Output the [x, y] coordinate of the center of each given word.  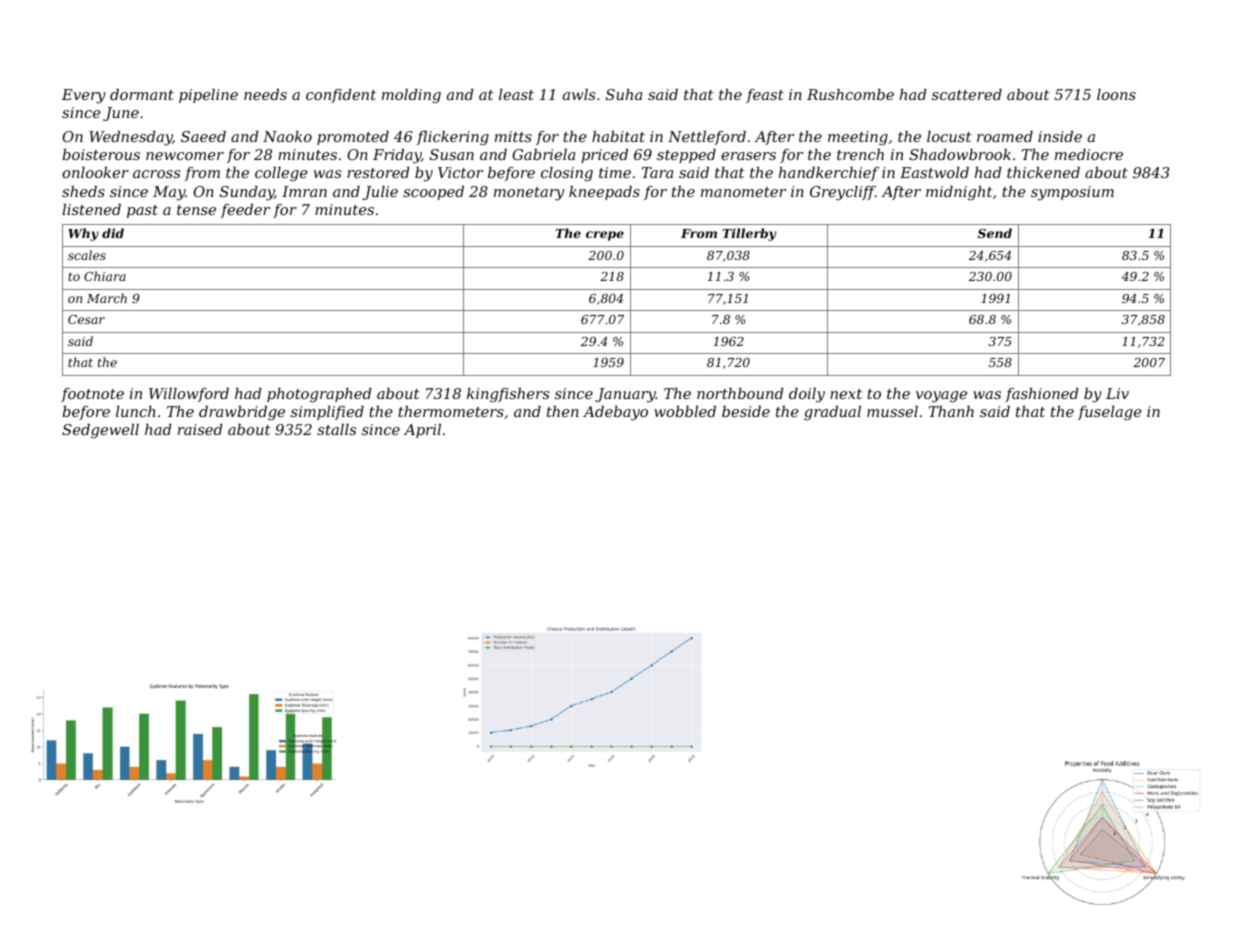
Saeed [203, 136]
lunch [136, 411]
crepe [605, 236]
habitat [618, 136]
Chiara [105, 276]
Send [995, 233]
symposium [1072, 193]
